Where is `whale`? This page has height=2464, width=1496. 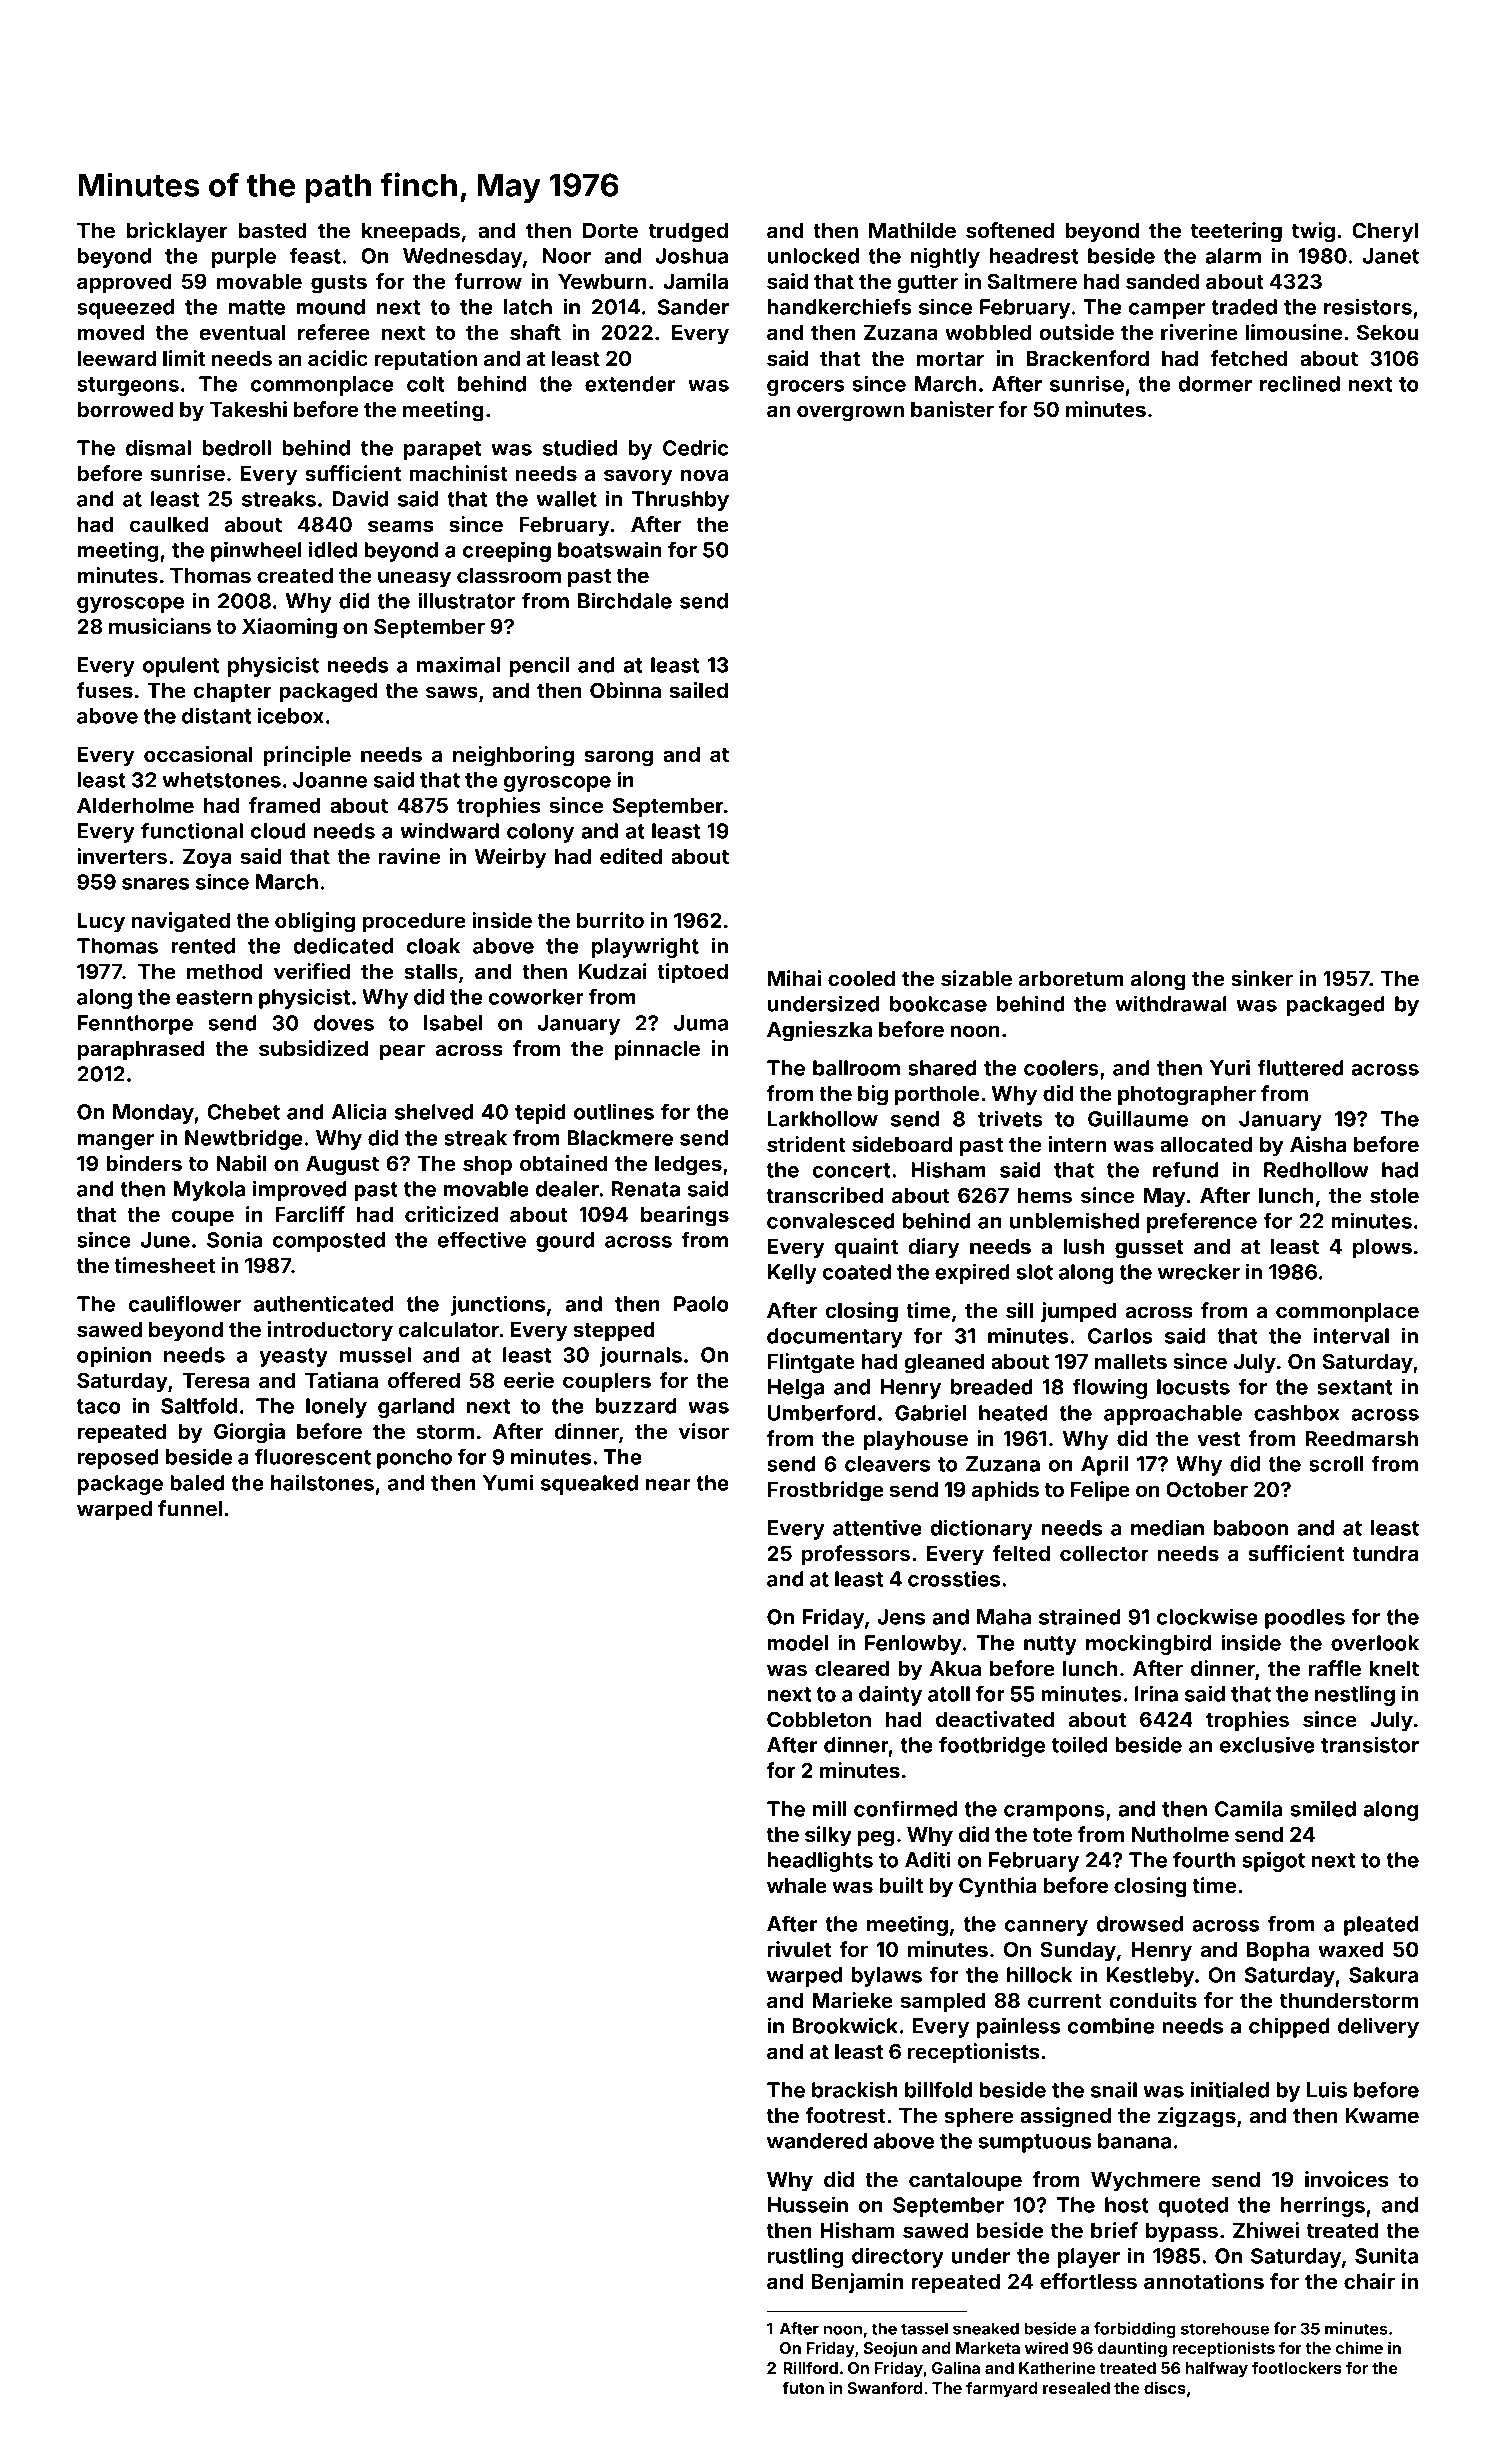 whale is located at coordinates (797, 1885).
